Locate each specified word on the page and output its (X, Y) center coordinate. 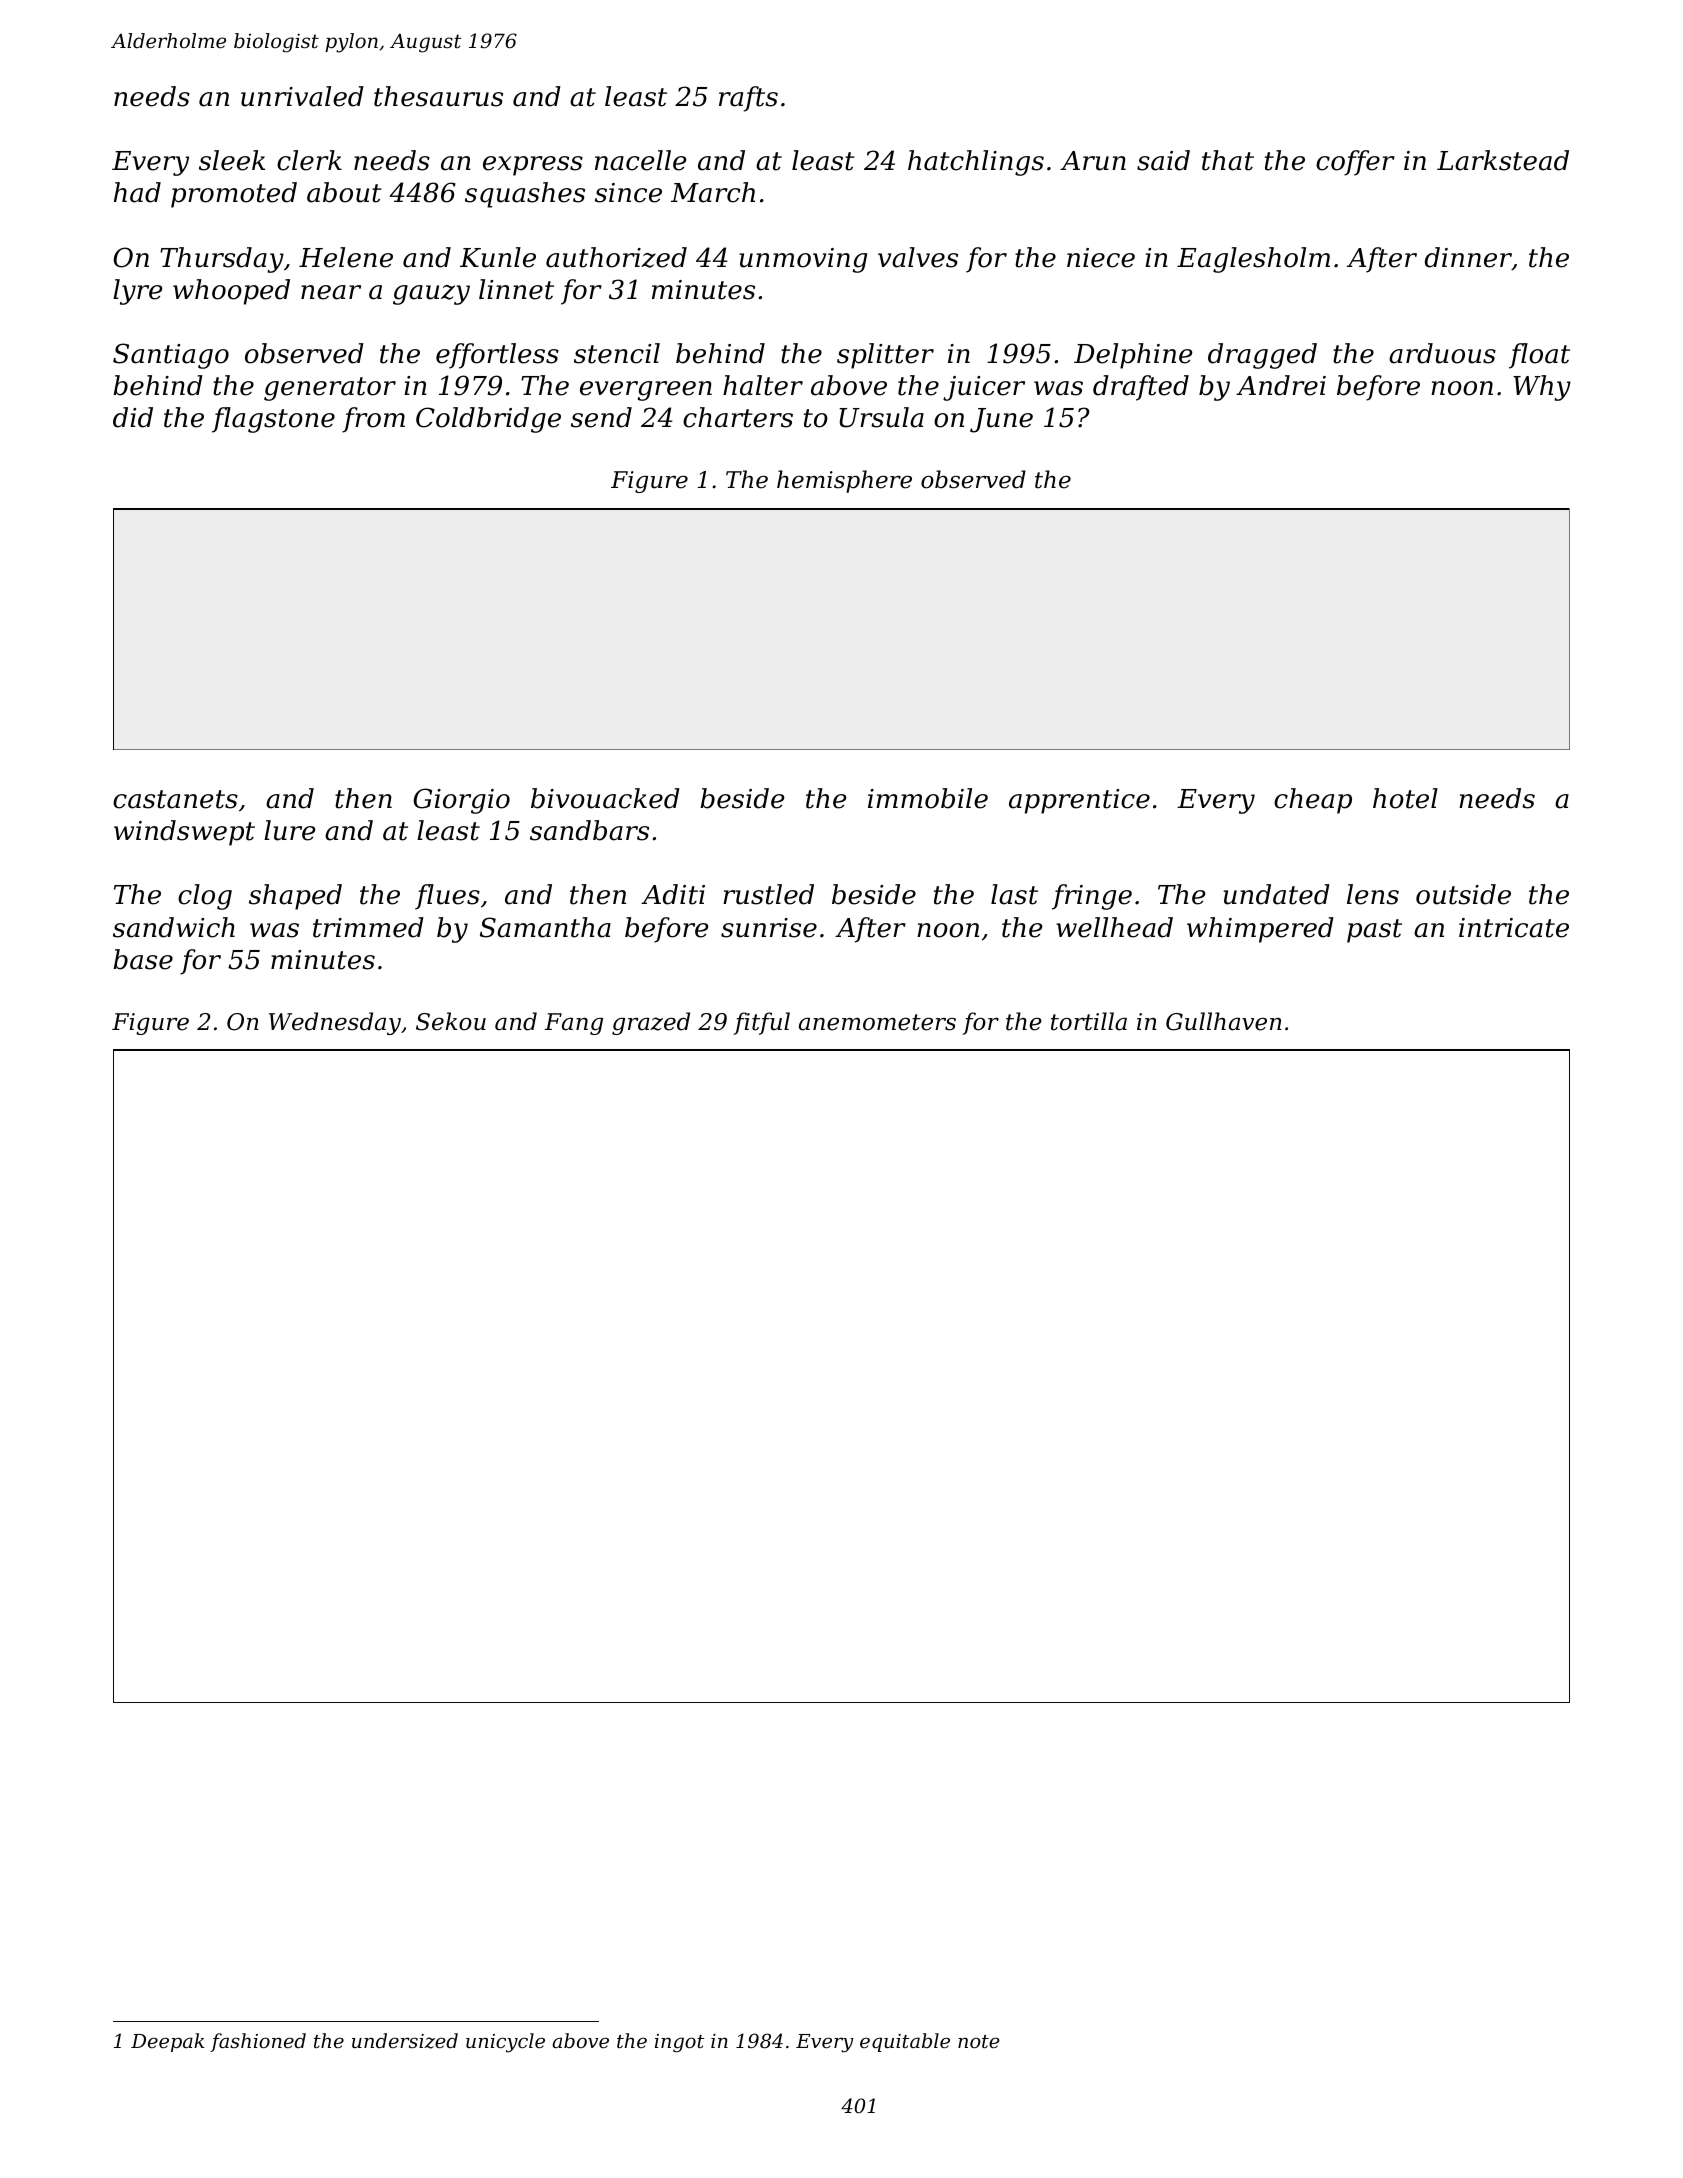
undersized (405, 2041)
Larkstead (1503, 160)
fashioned (258, 2042)
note (979, 2041)
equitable (905, 2042)
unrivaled (302, 96)
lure (290, 830)
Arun (1093, 161)
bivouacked (605, 798)
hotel (1405, 798)
